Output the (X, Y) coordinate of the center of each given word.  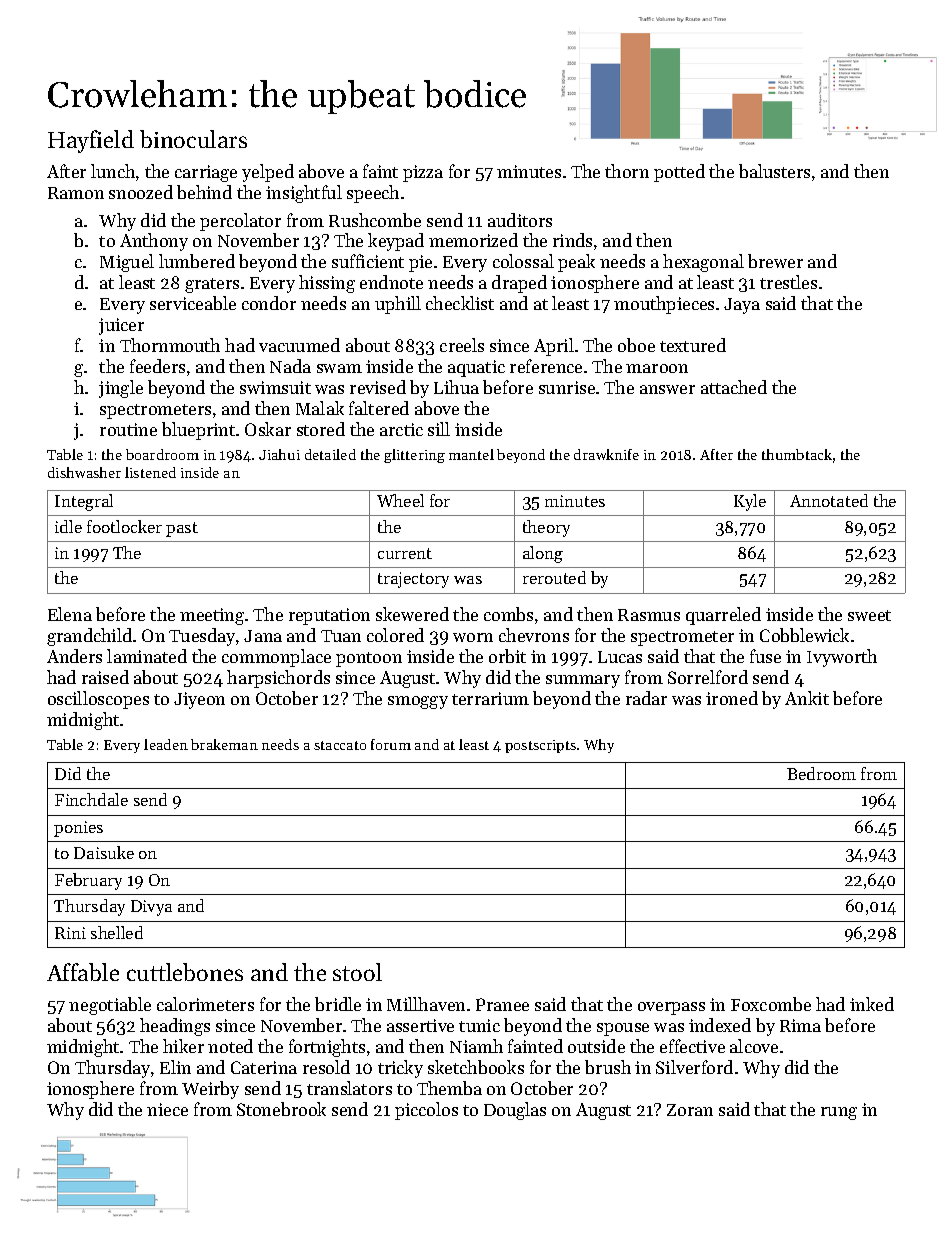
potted (679, 173)
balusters (774, 171)
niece (167, 1109)
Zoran (690, 1110)
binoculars (193, 139)
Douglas (515, 1111)
